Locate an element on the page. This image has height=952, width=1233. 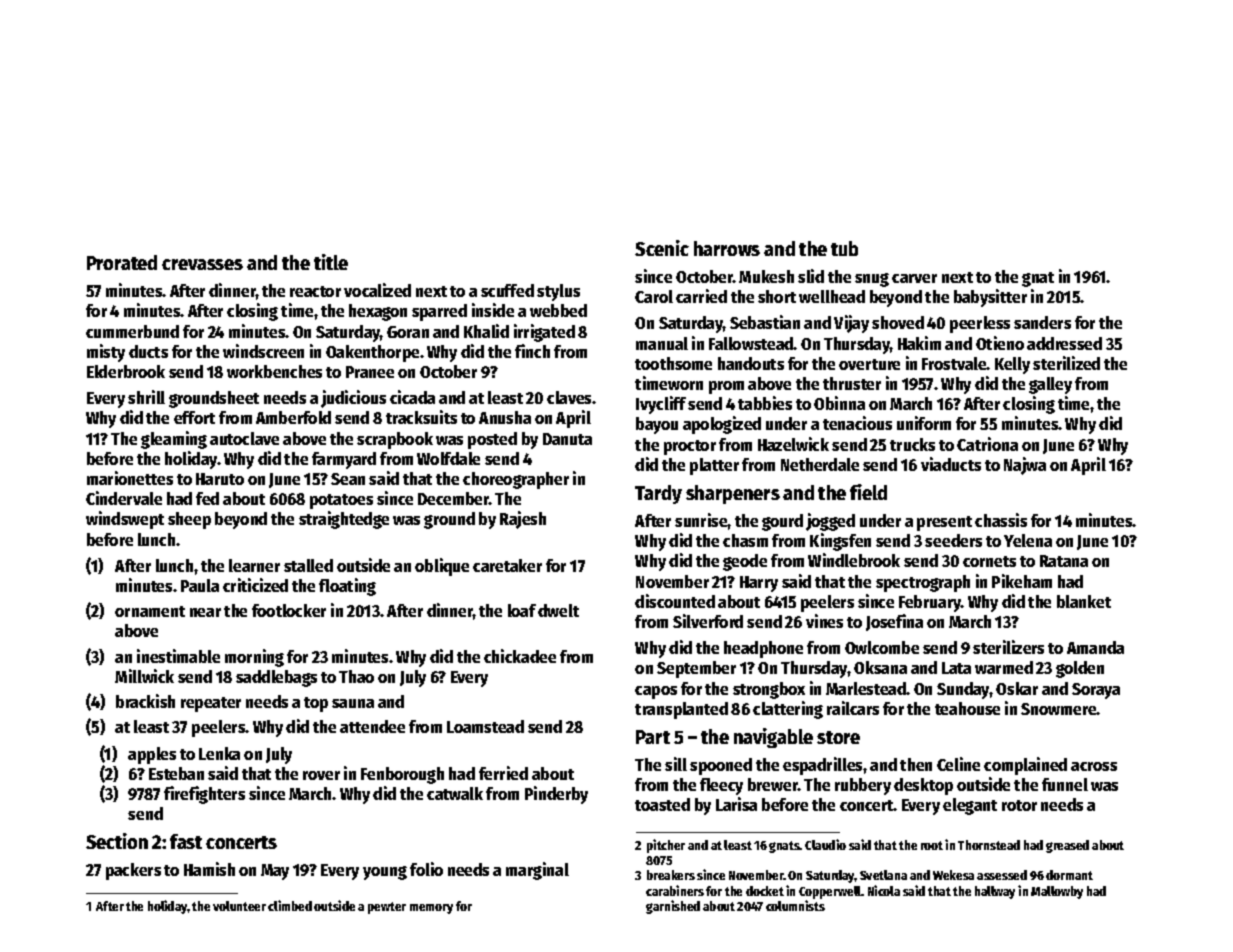
Josefina is located at coordinates (894, 622).
